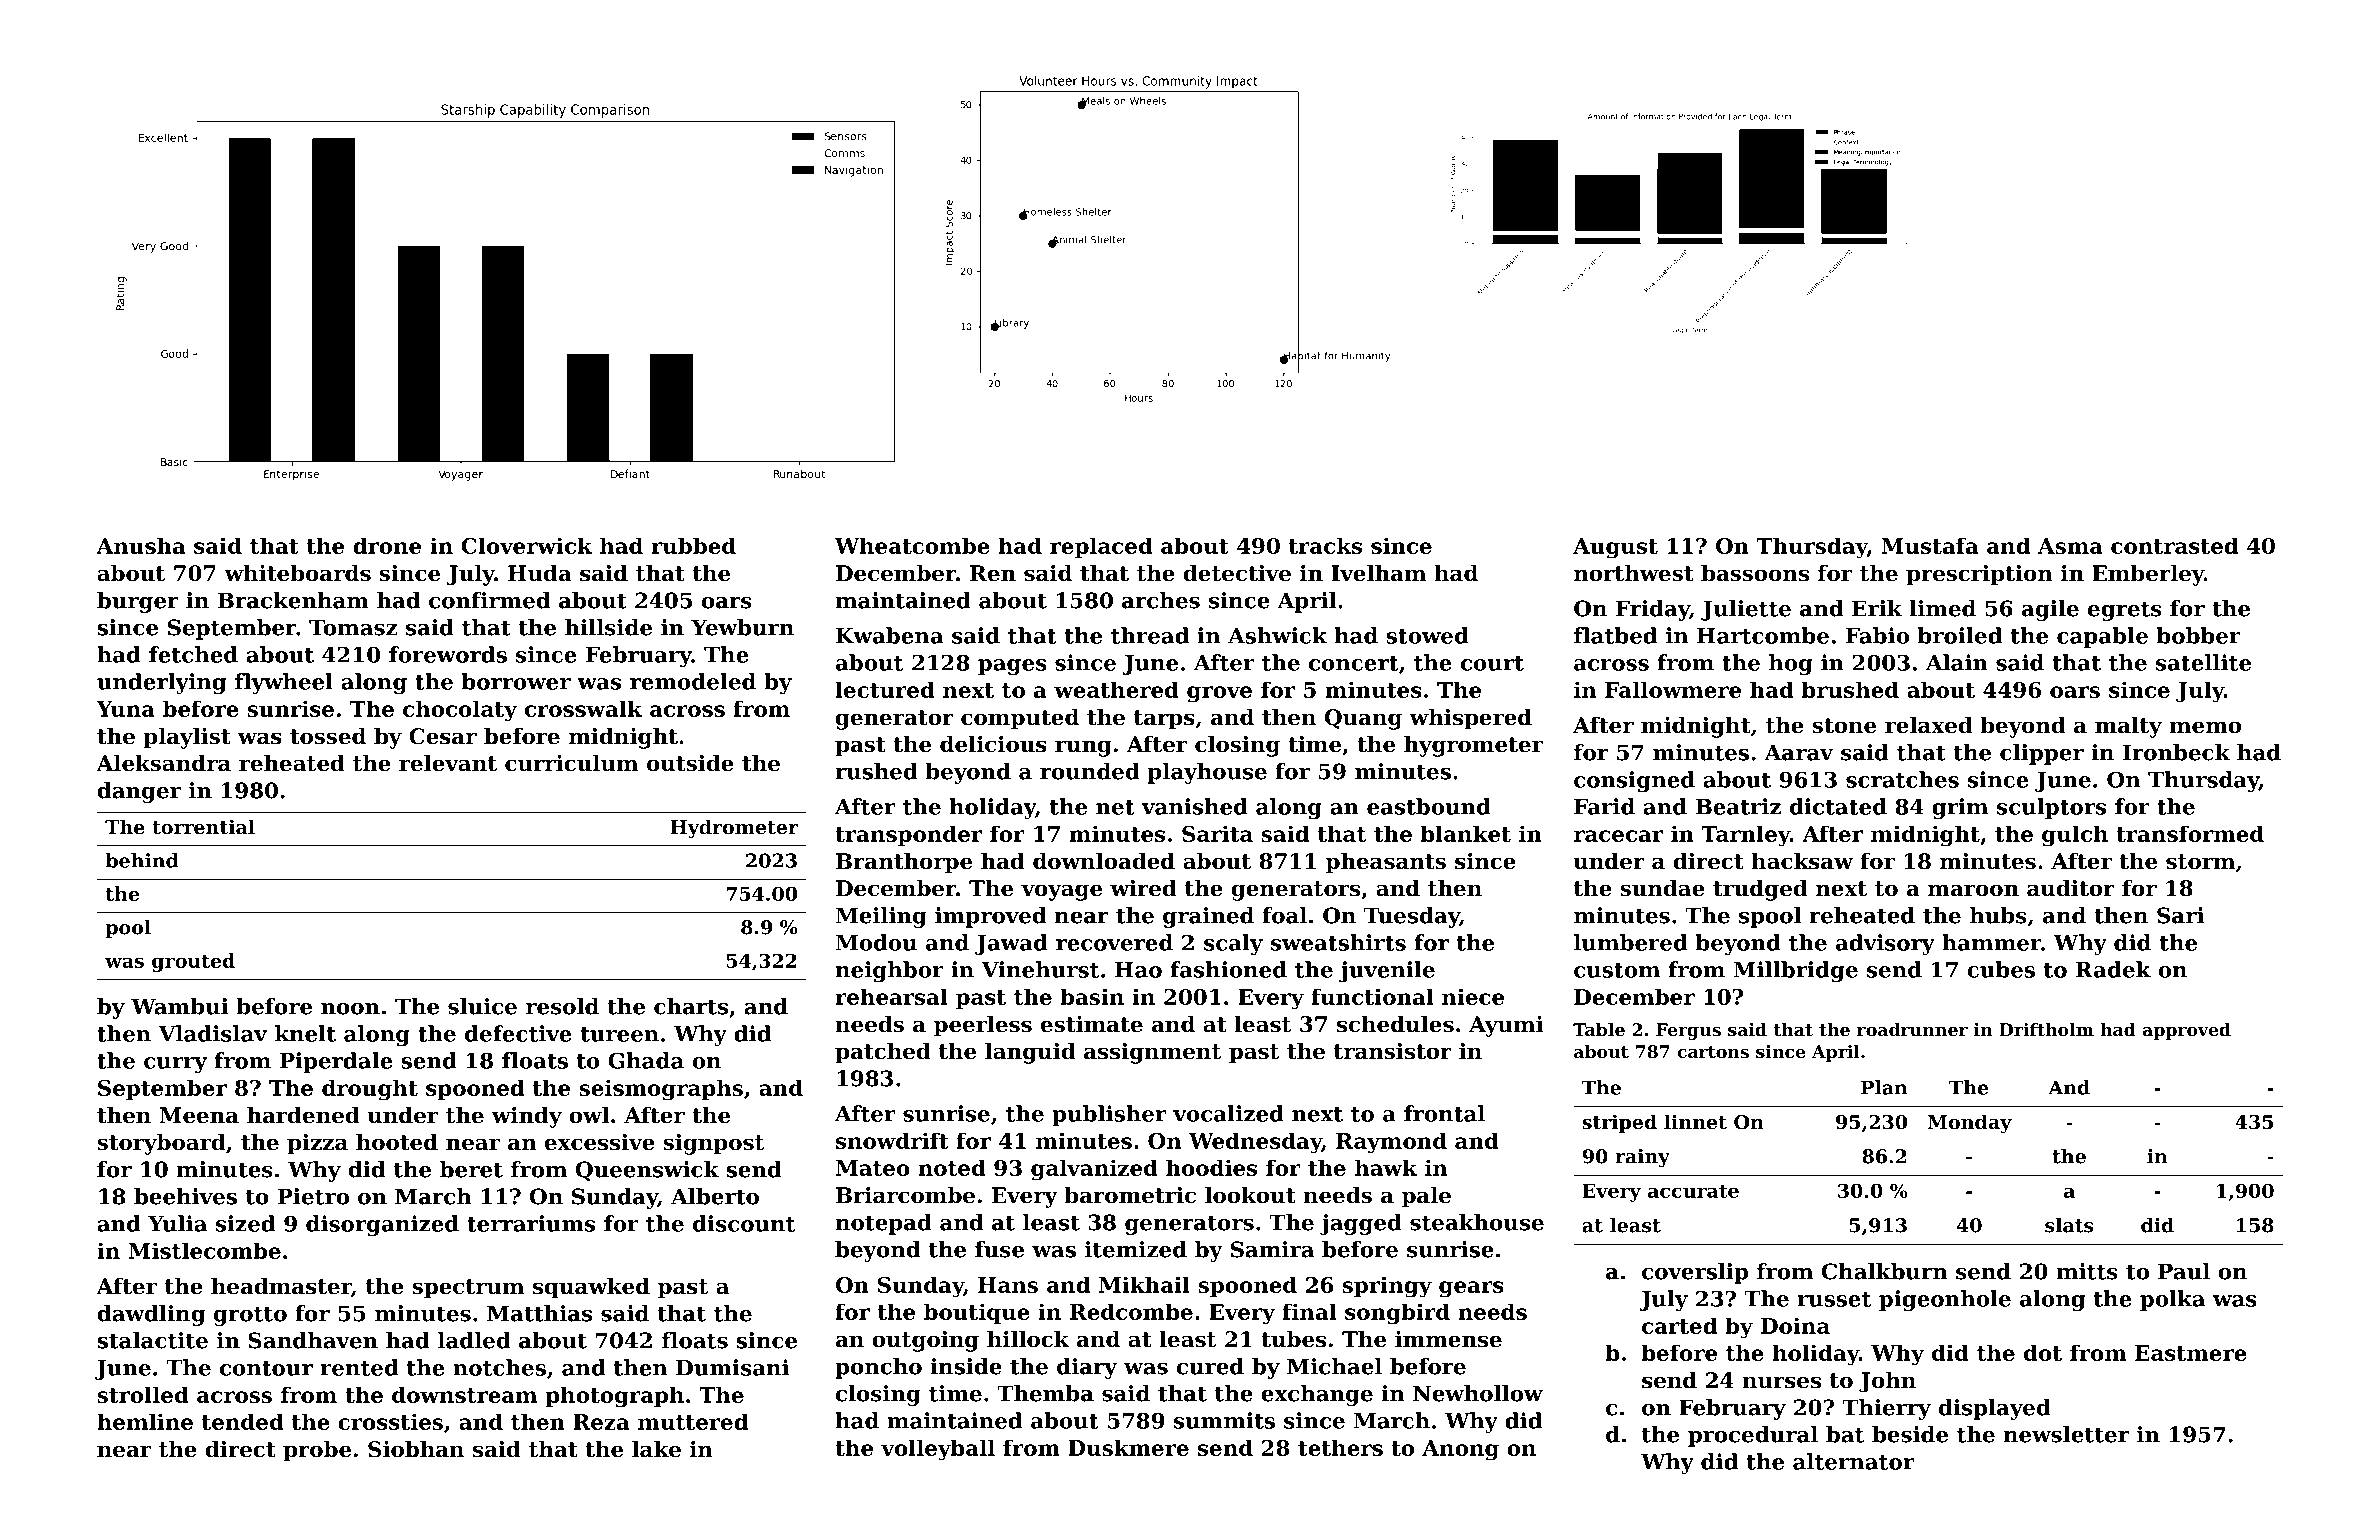 The width and height of the screenshot is (2380, 1540). I want to click on contrasted, so click(2174, 545).
